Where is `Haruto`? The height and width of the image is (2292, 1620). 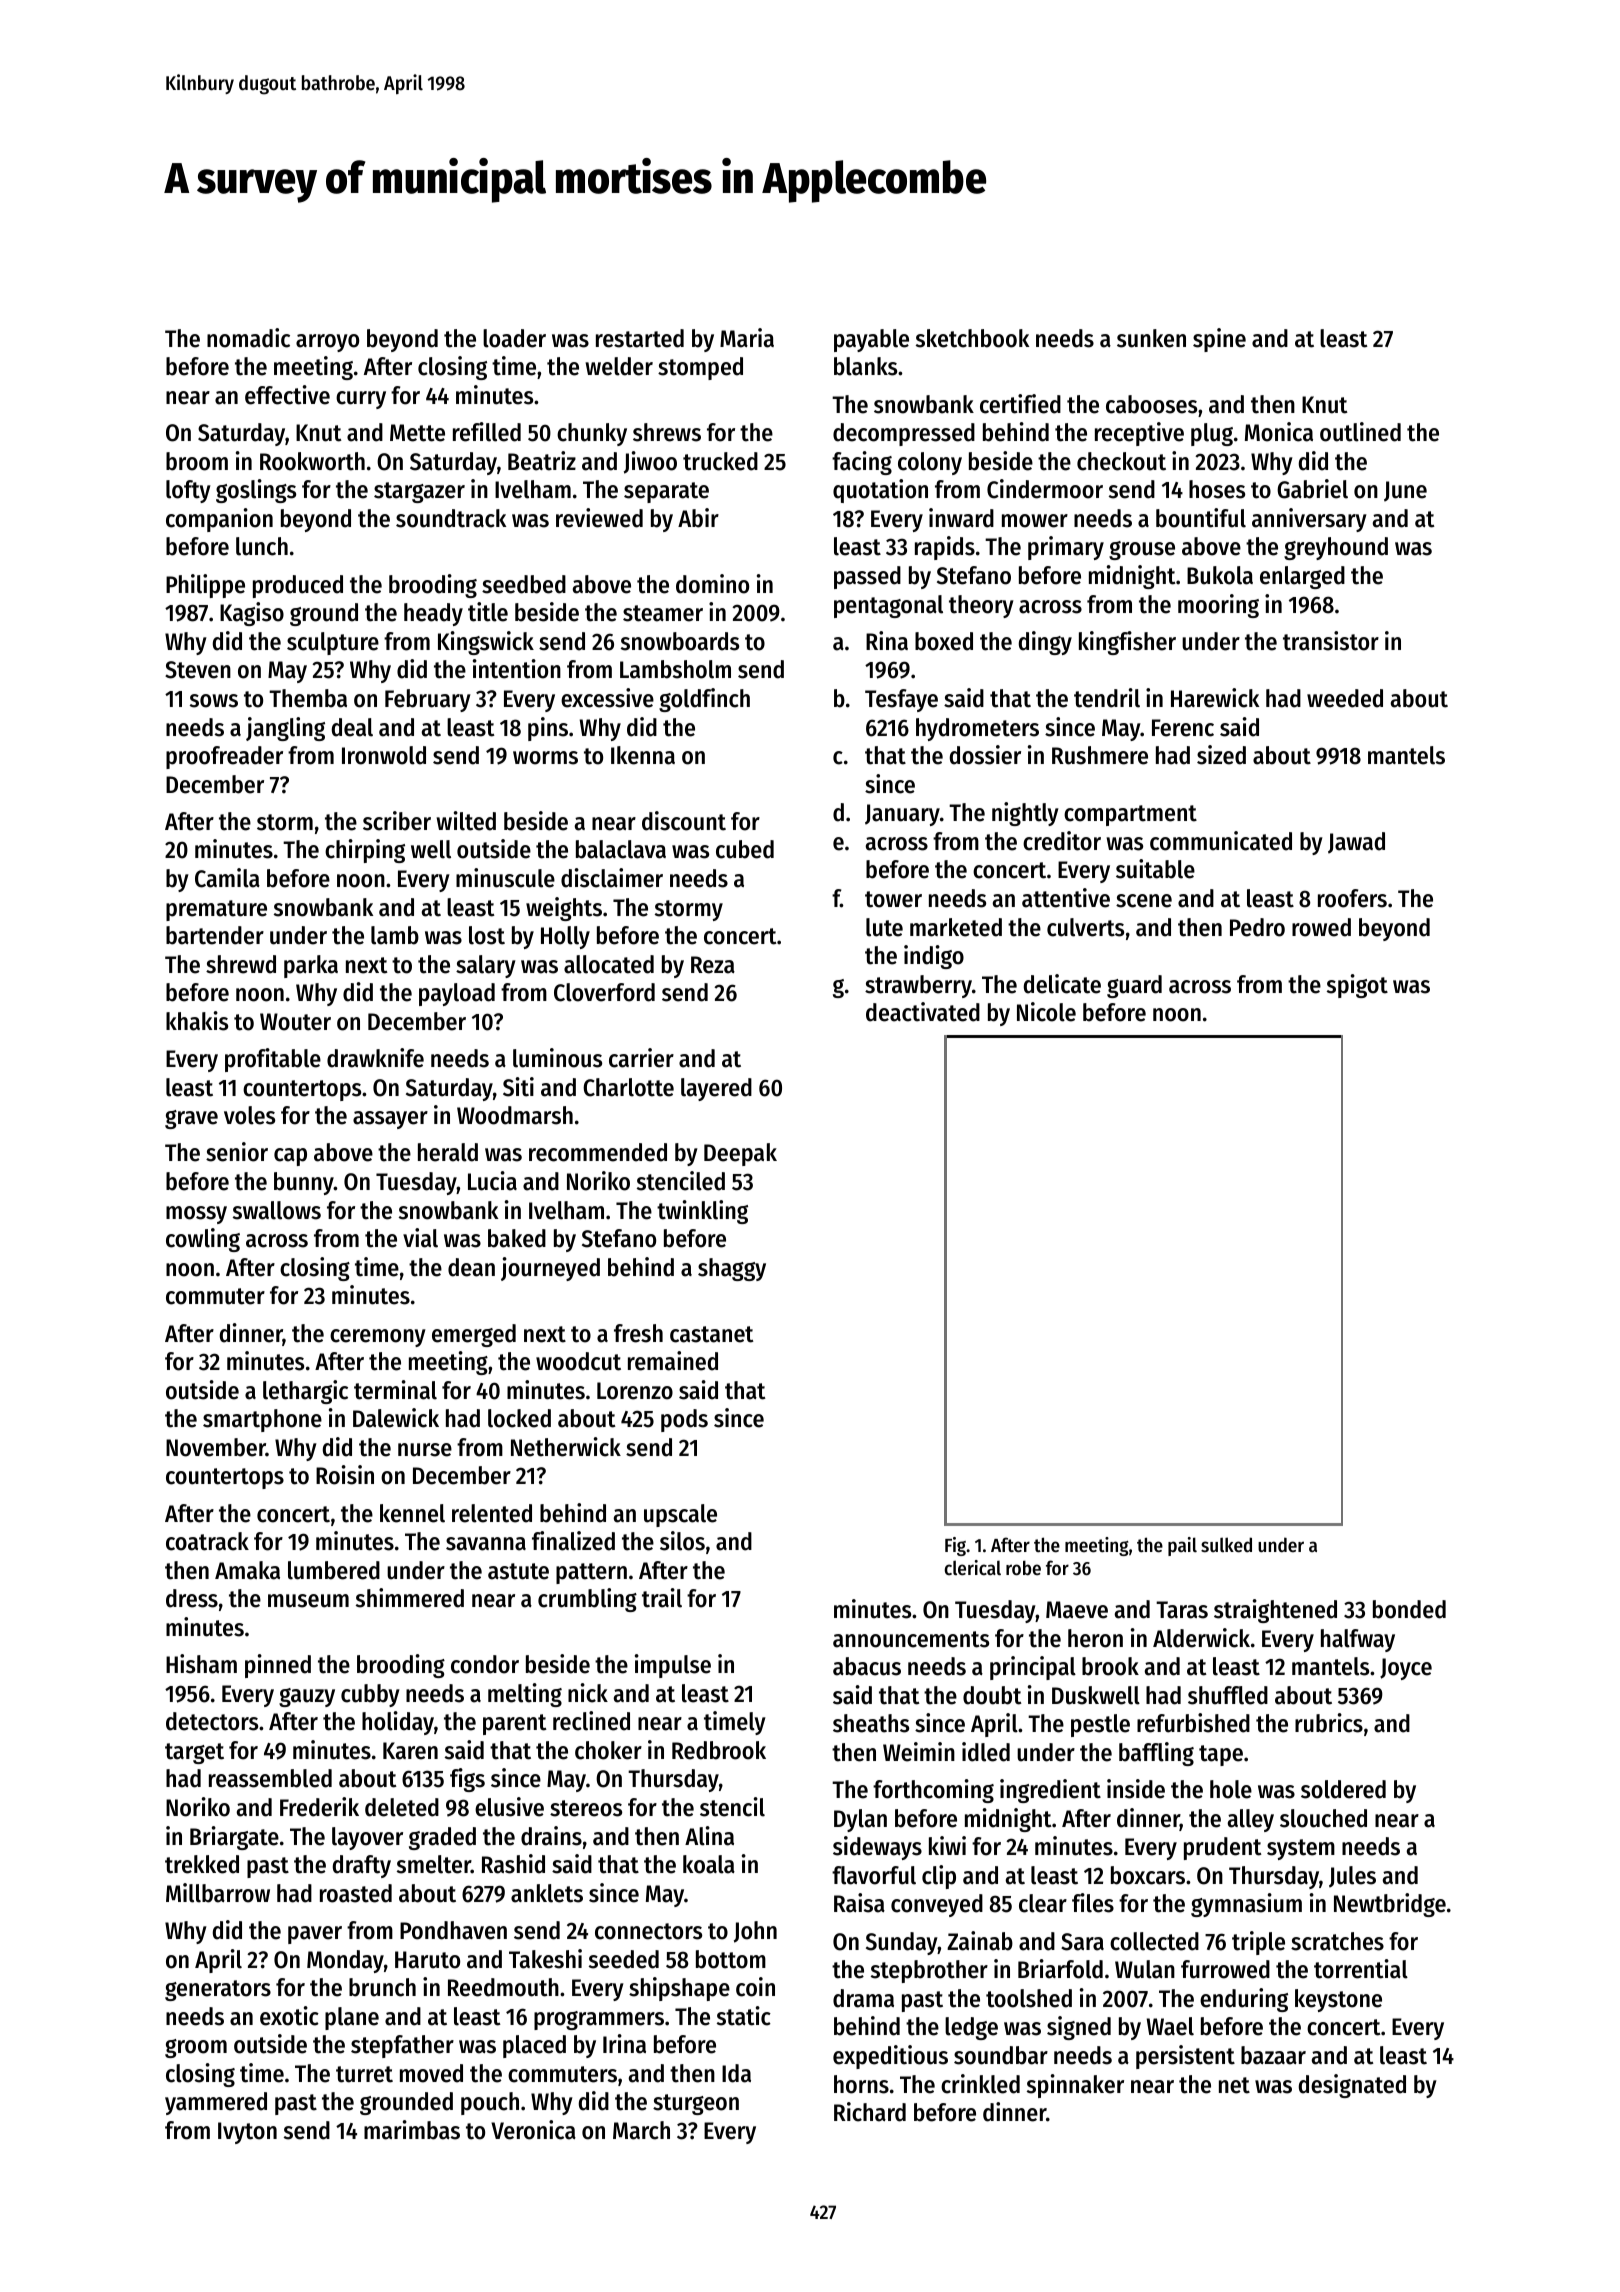
Haruto is located at coordinates (427, 1960).
